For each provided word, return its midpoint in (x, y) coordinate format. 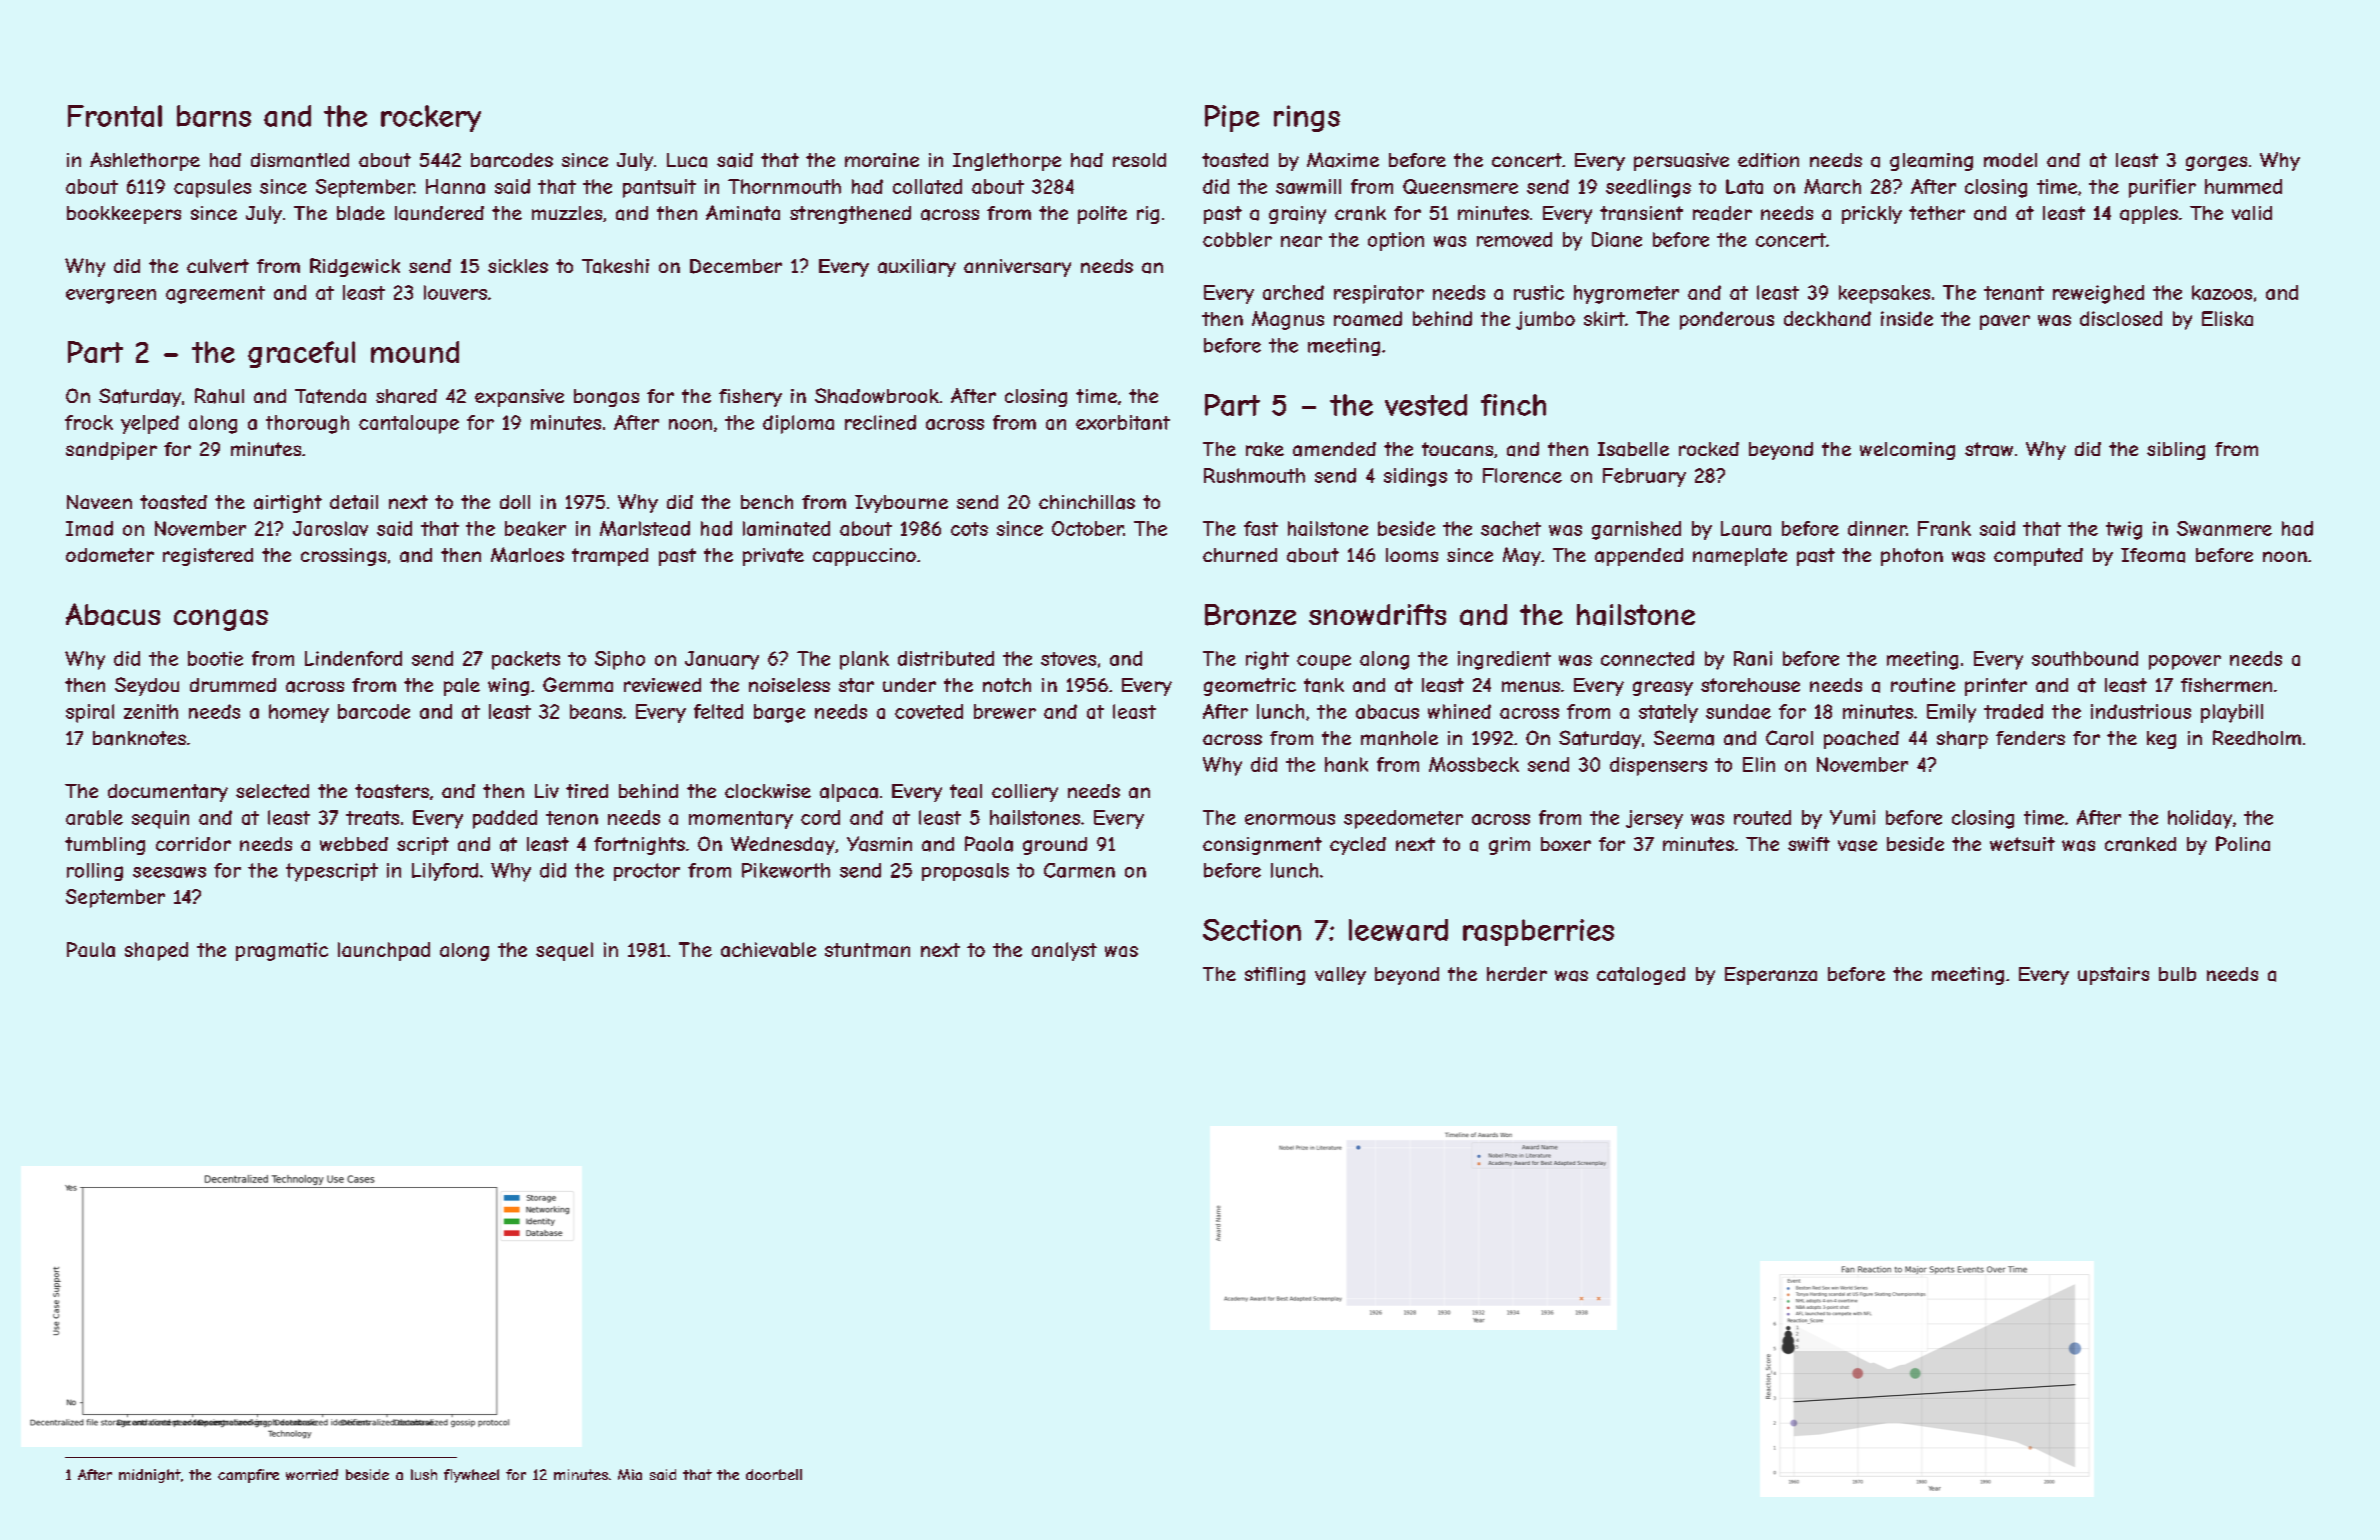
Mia (630, 1474)
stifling (1275, 976)
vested (1426, 405)
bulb (2177, 974)
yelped (150, 424)
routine (1923, 685)
